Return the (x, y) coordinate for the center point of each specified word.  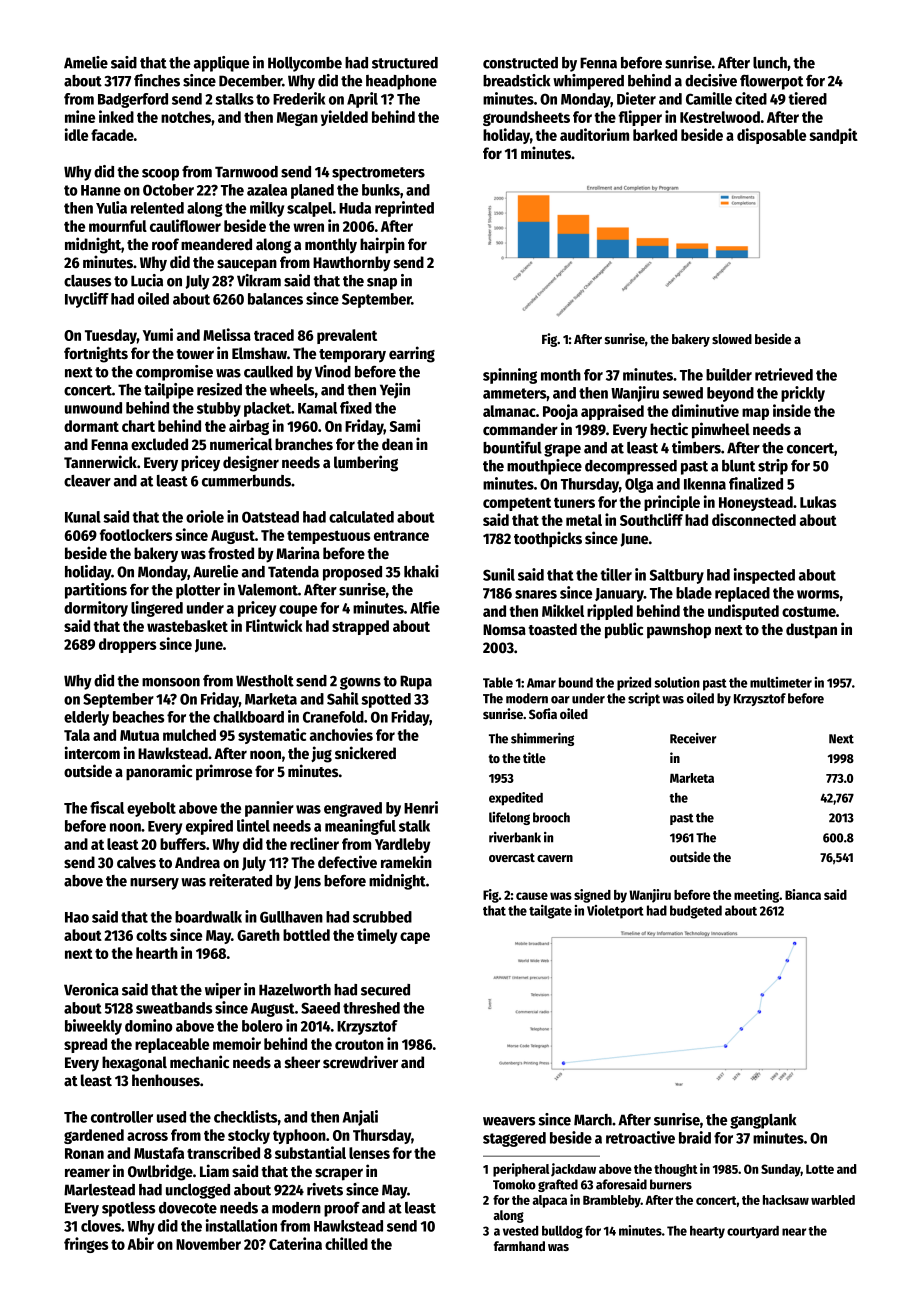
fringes (86, 1245)
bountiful (512, 447)
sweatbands (174, 1008)
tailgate (550, 912)
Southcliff (651, 519)
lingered (157, 609)
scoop (160, 175)
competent (517, 504)
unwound (93, 408)
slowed (732, 339)
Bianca (803, 894)
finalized (756, 483)
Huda (355, 208)
